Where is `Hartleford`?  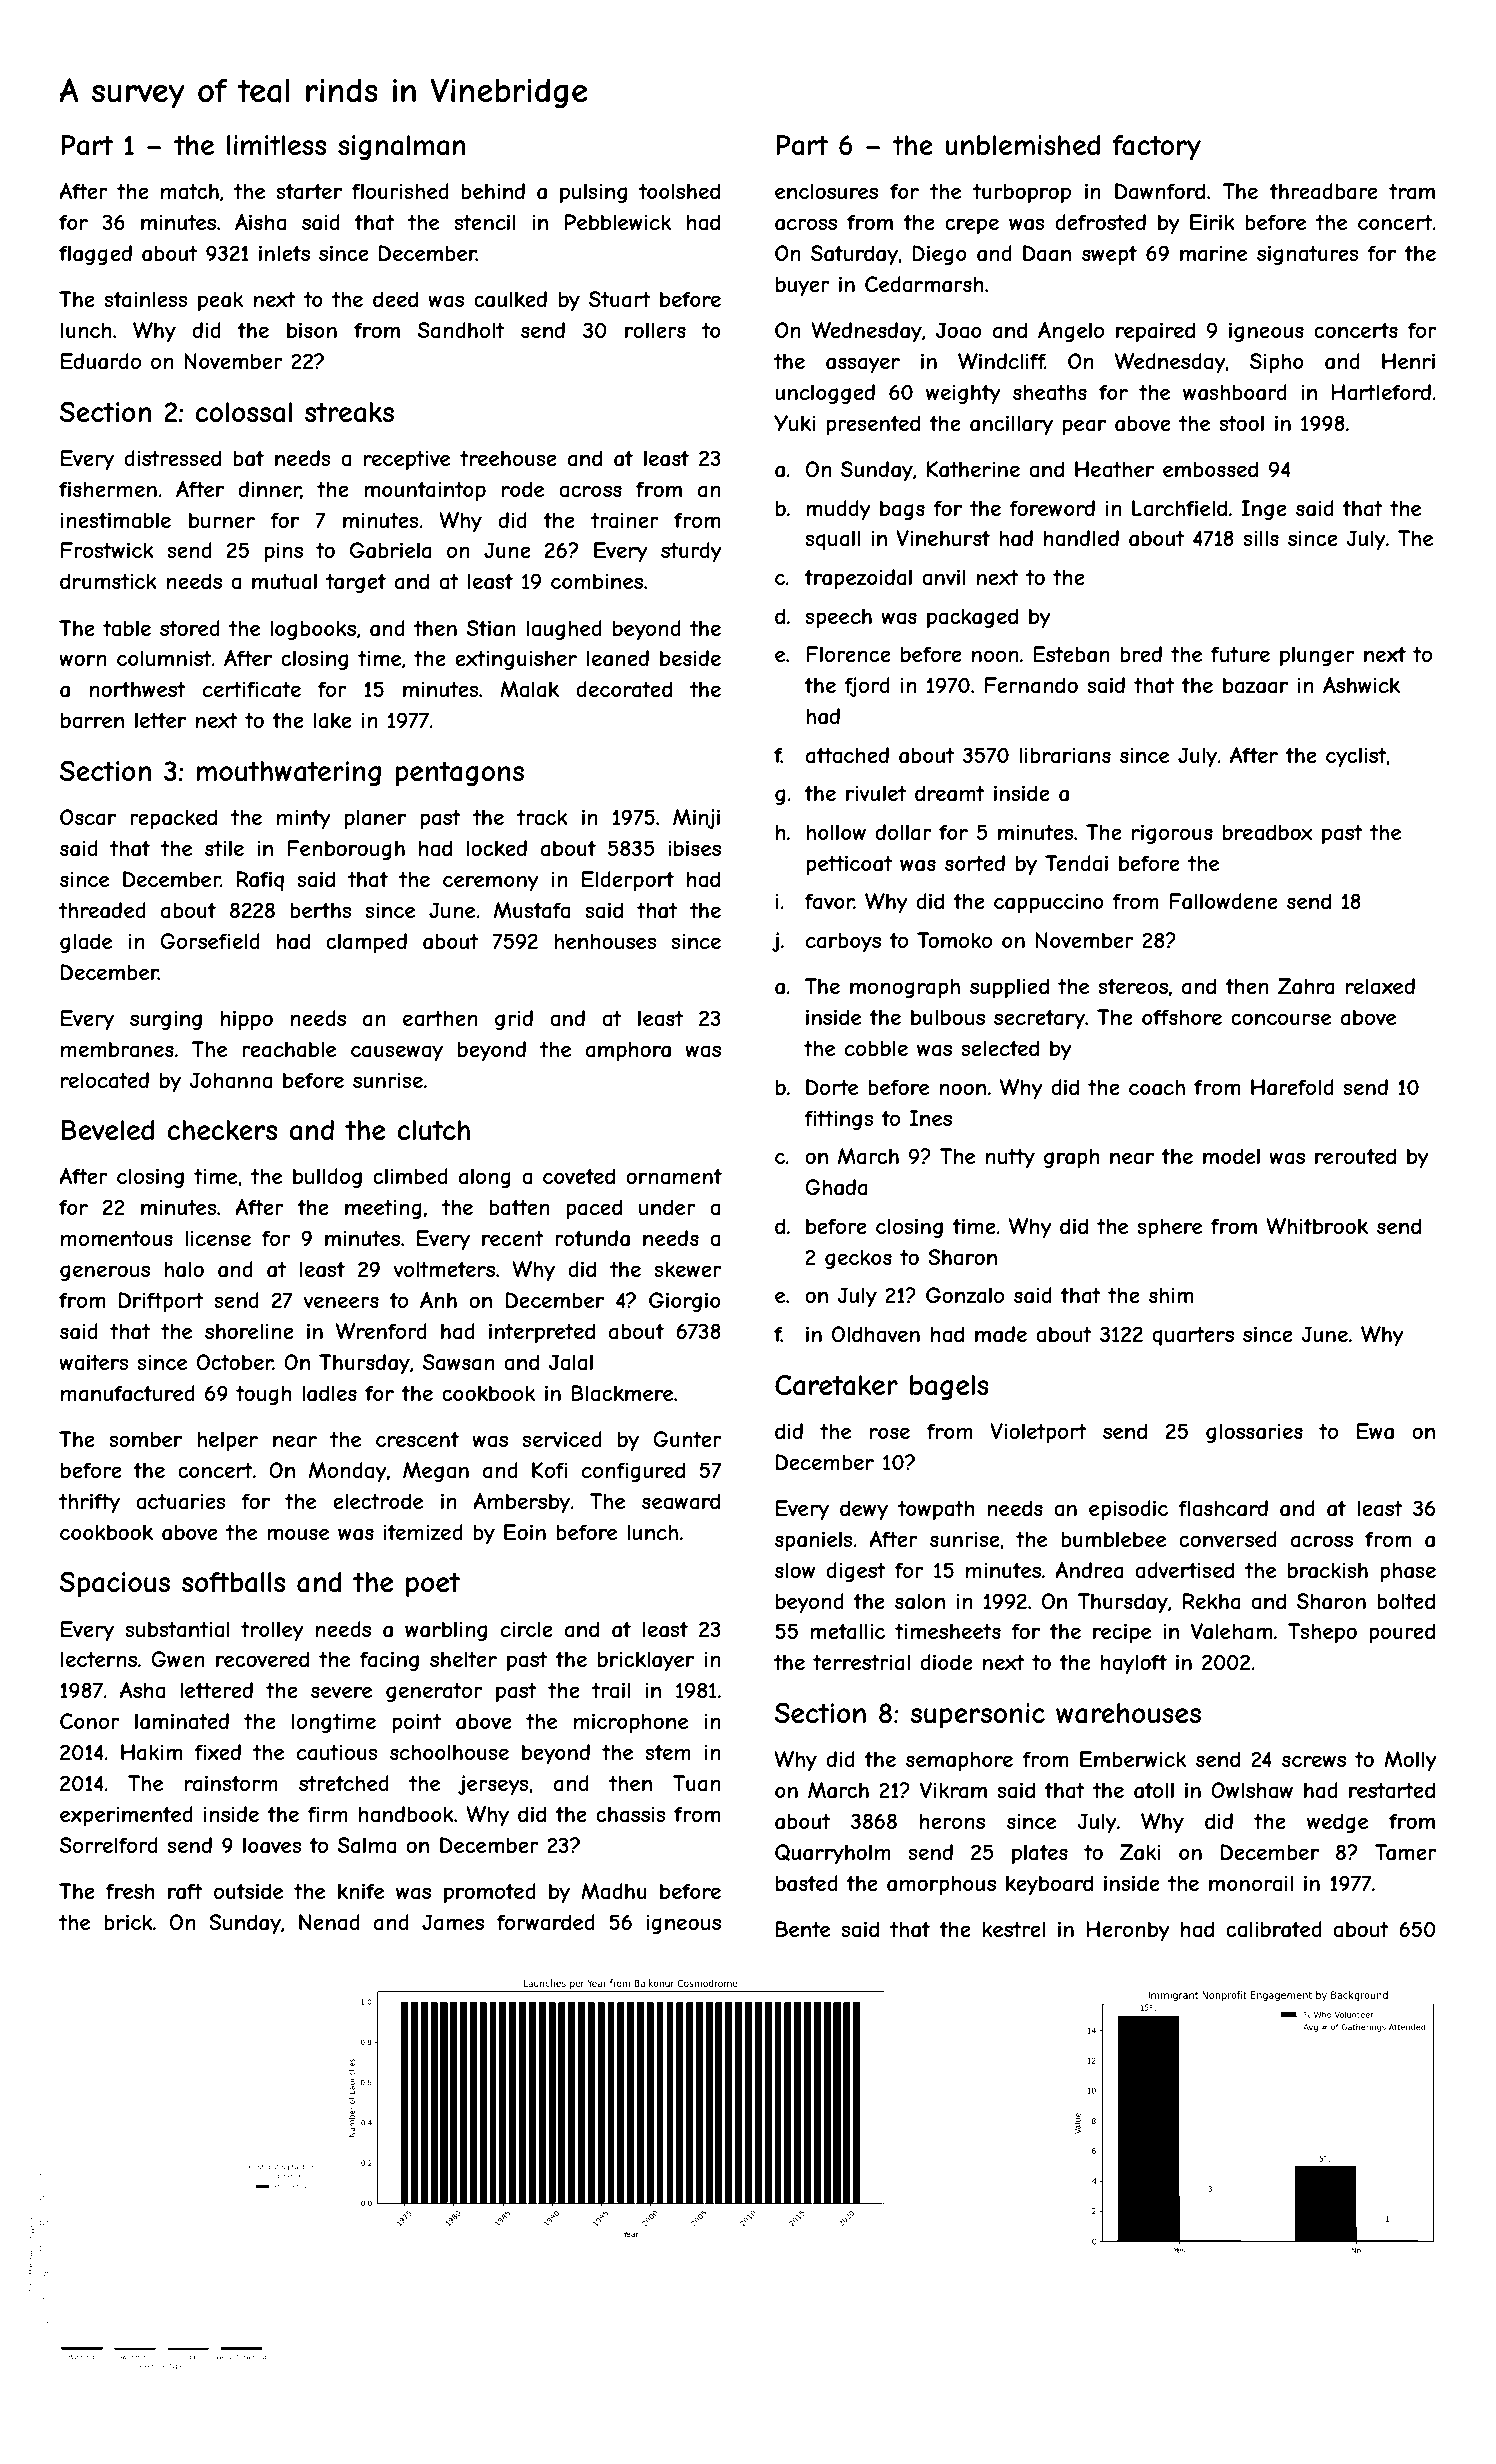 Hartleford is located at coordinates (1381, 392).
